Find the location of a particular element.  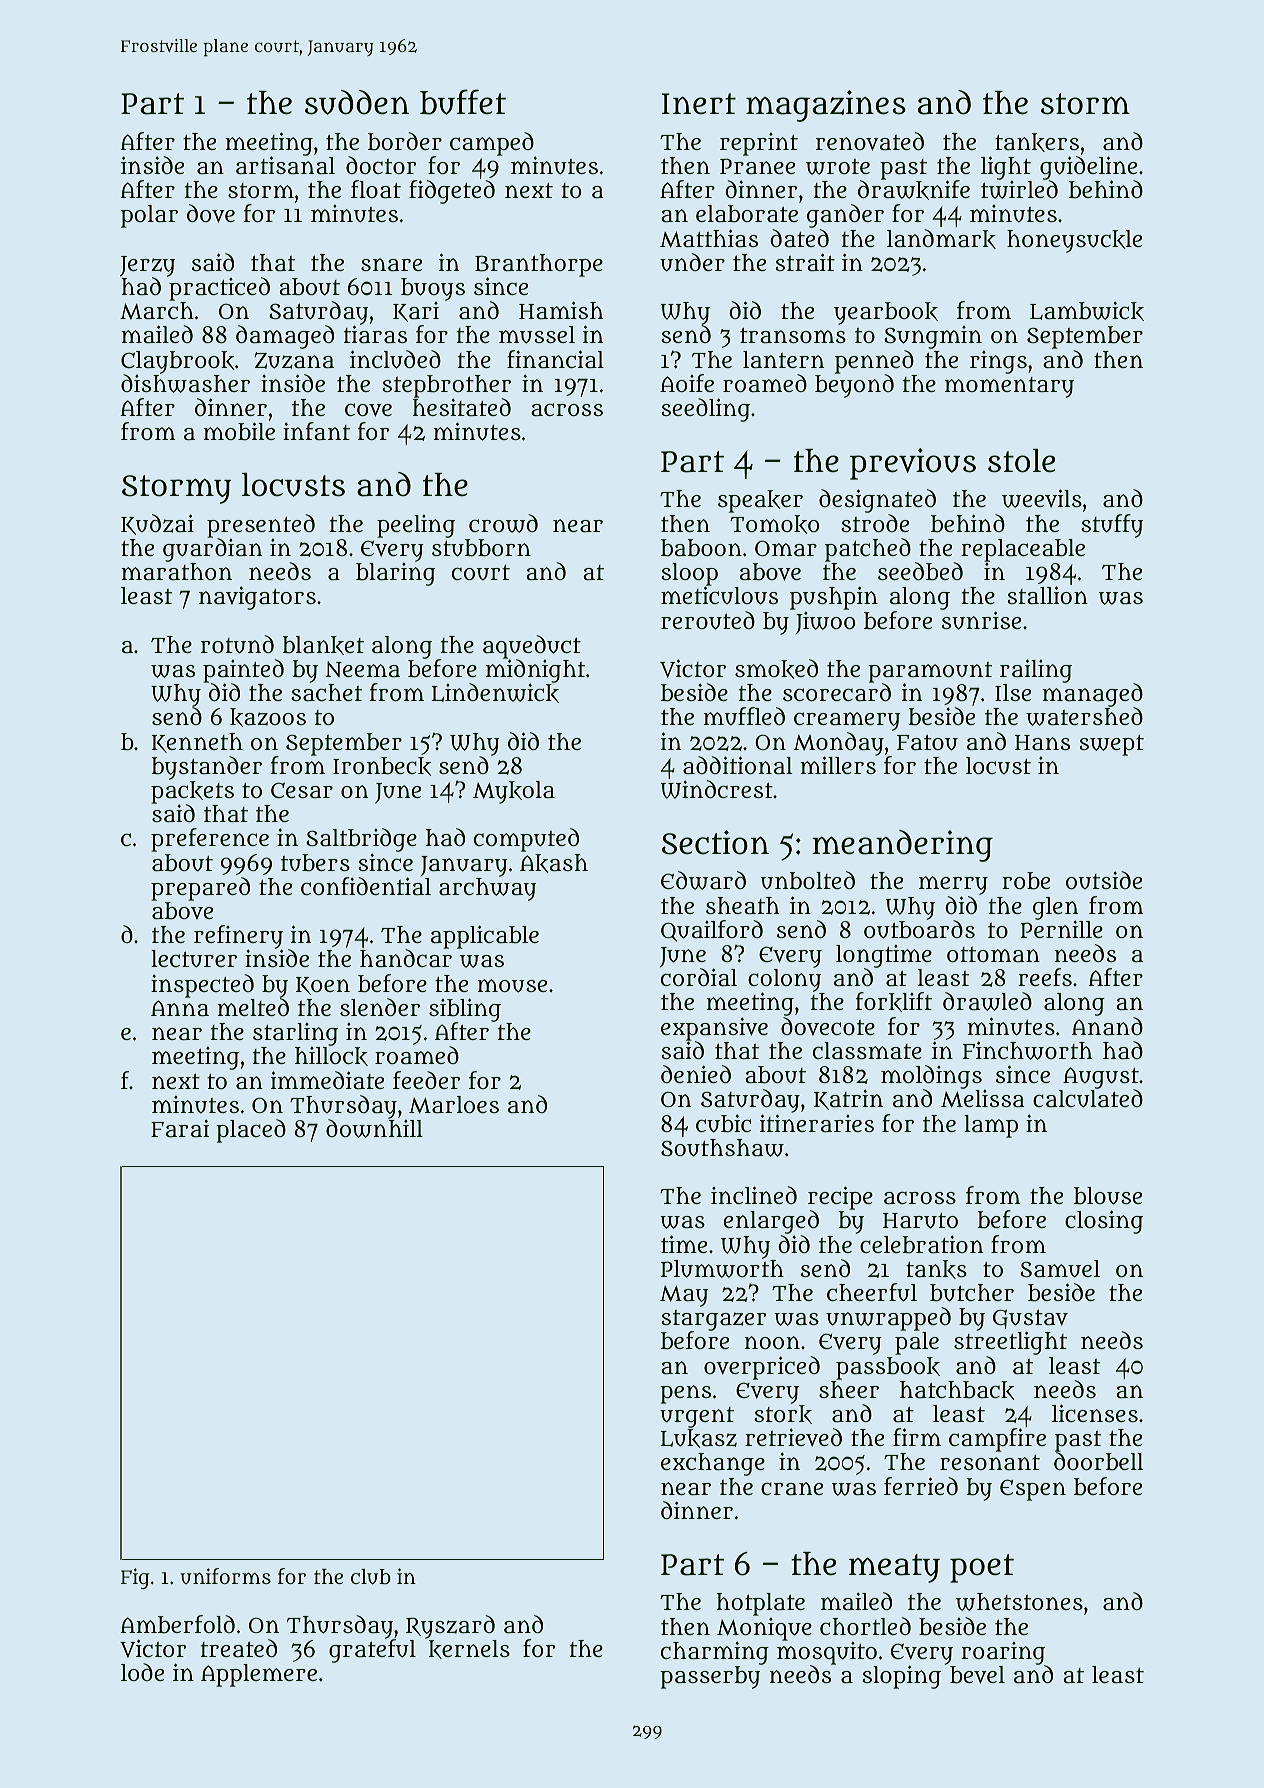

prepared is located at coordinates (200, 889).
